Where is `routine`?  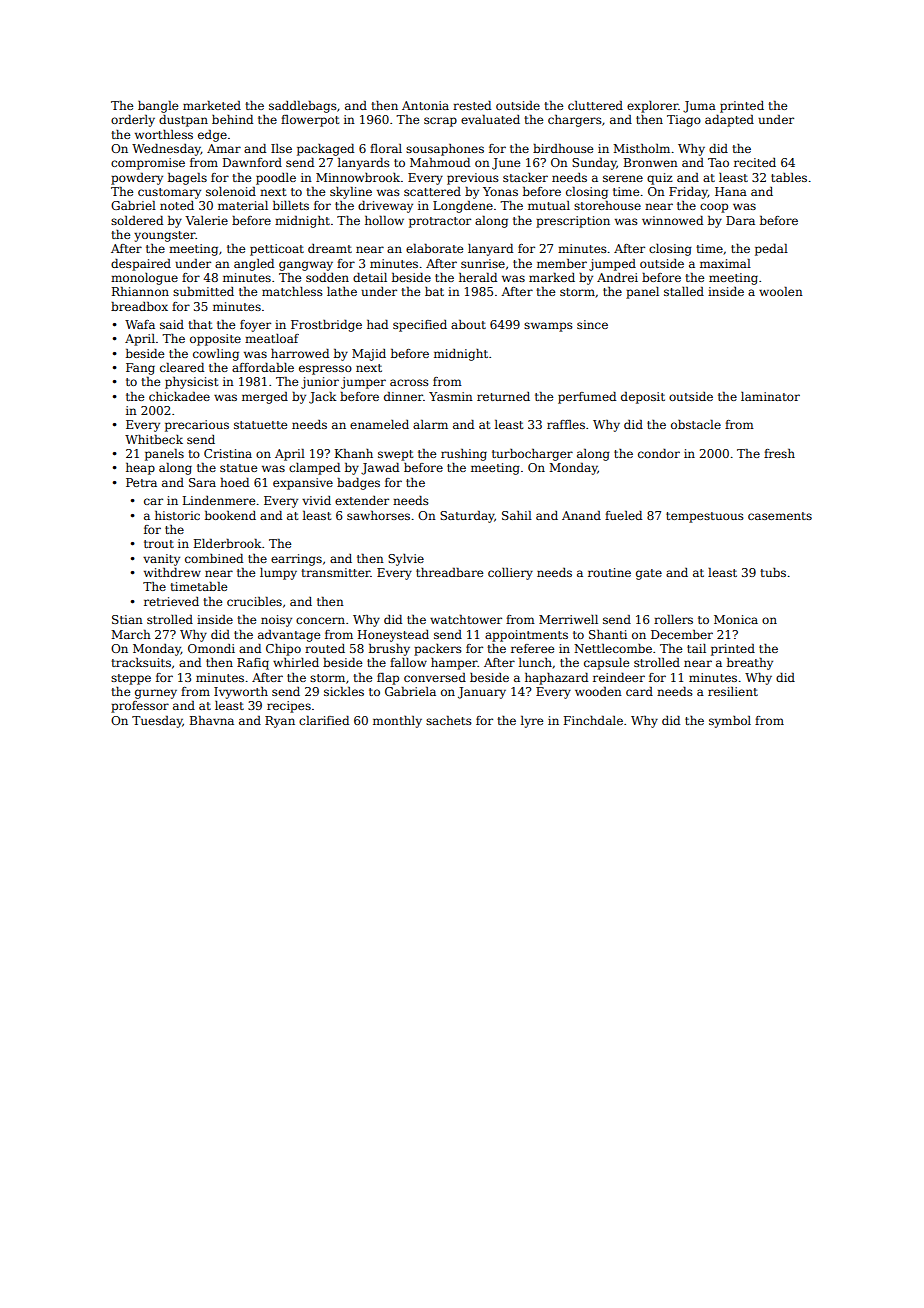 routine is located at coordinates (609, 572).
